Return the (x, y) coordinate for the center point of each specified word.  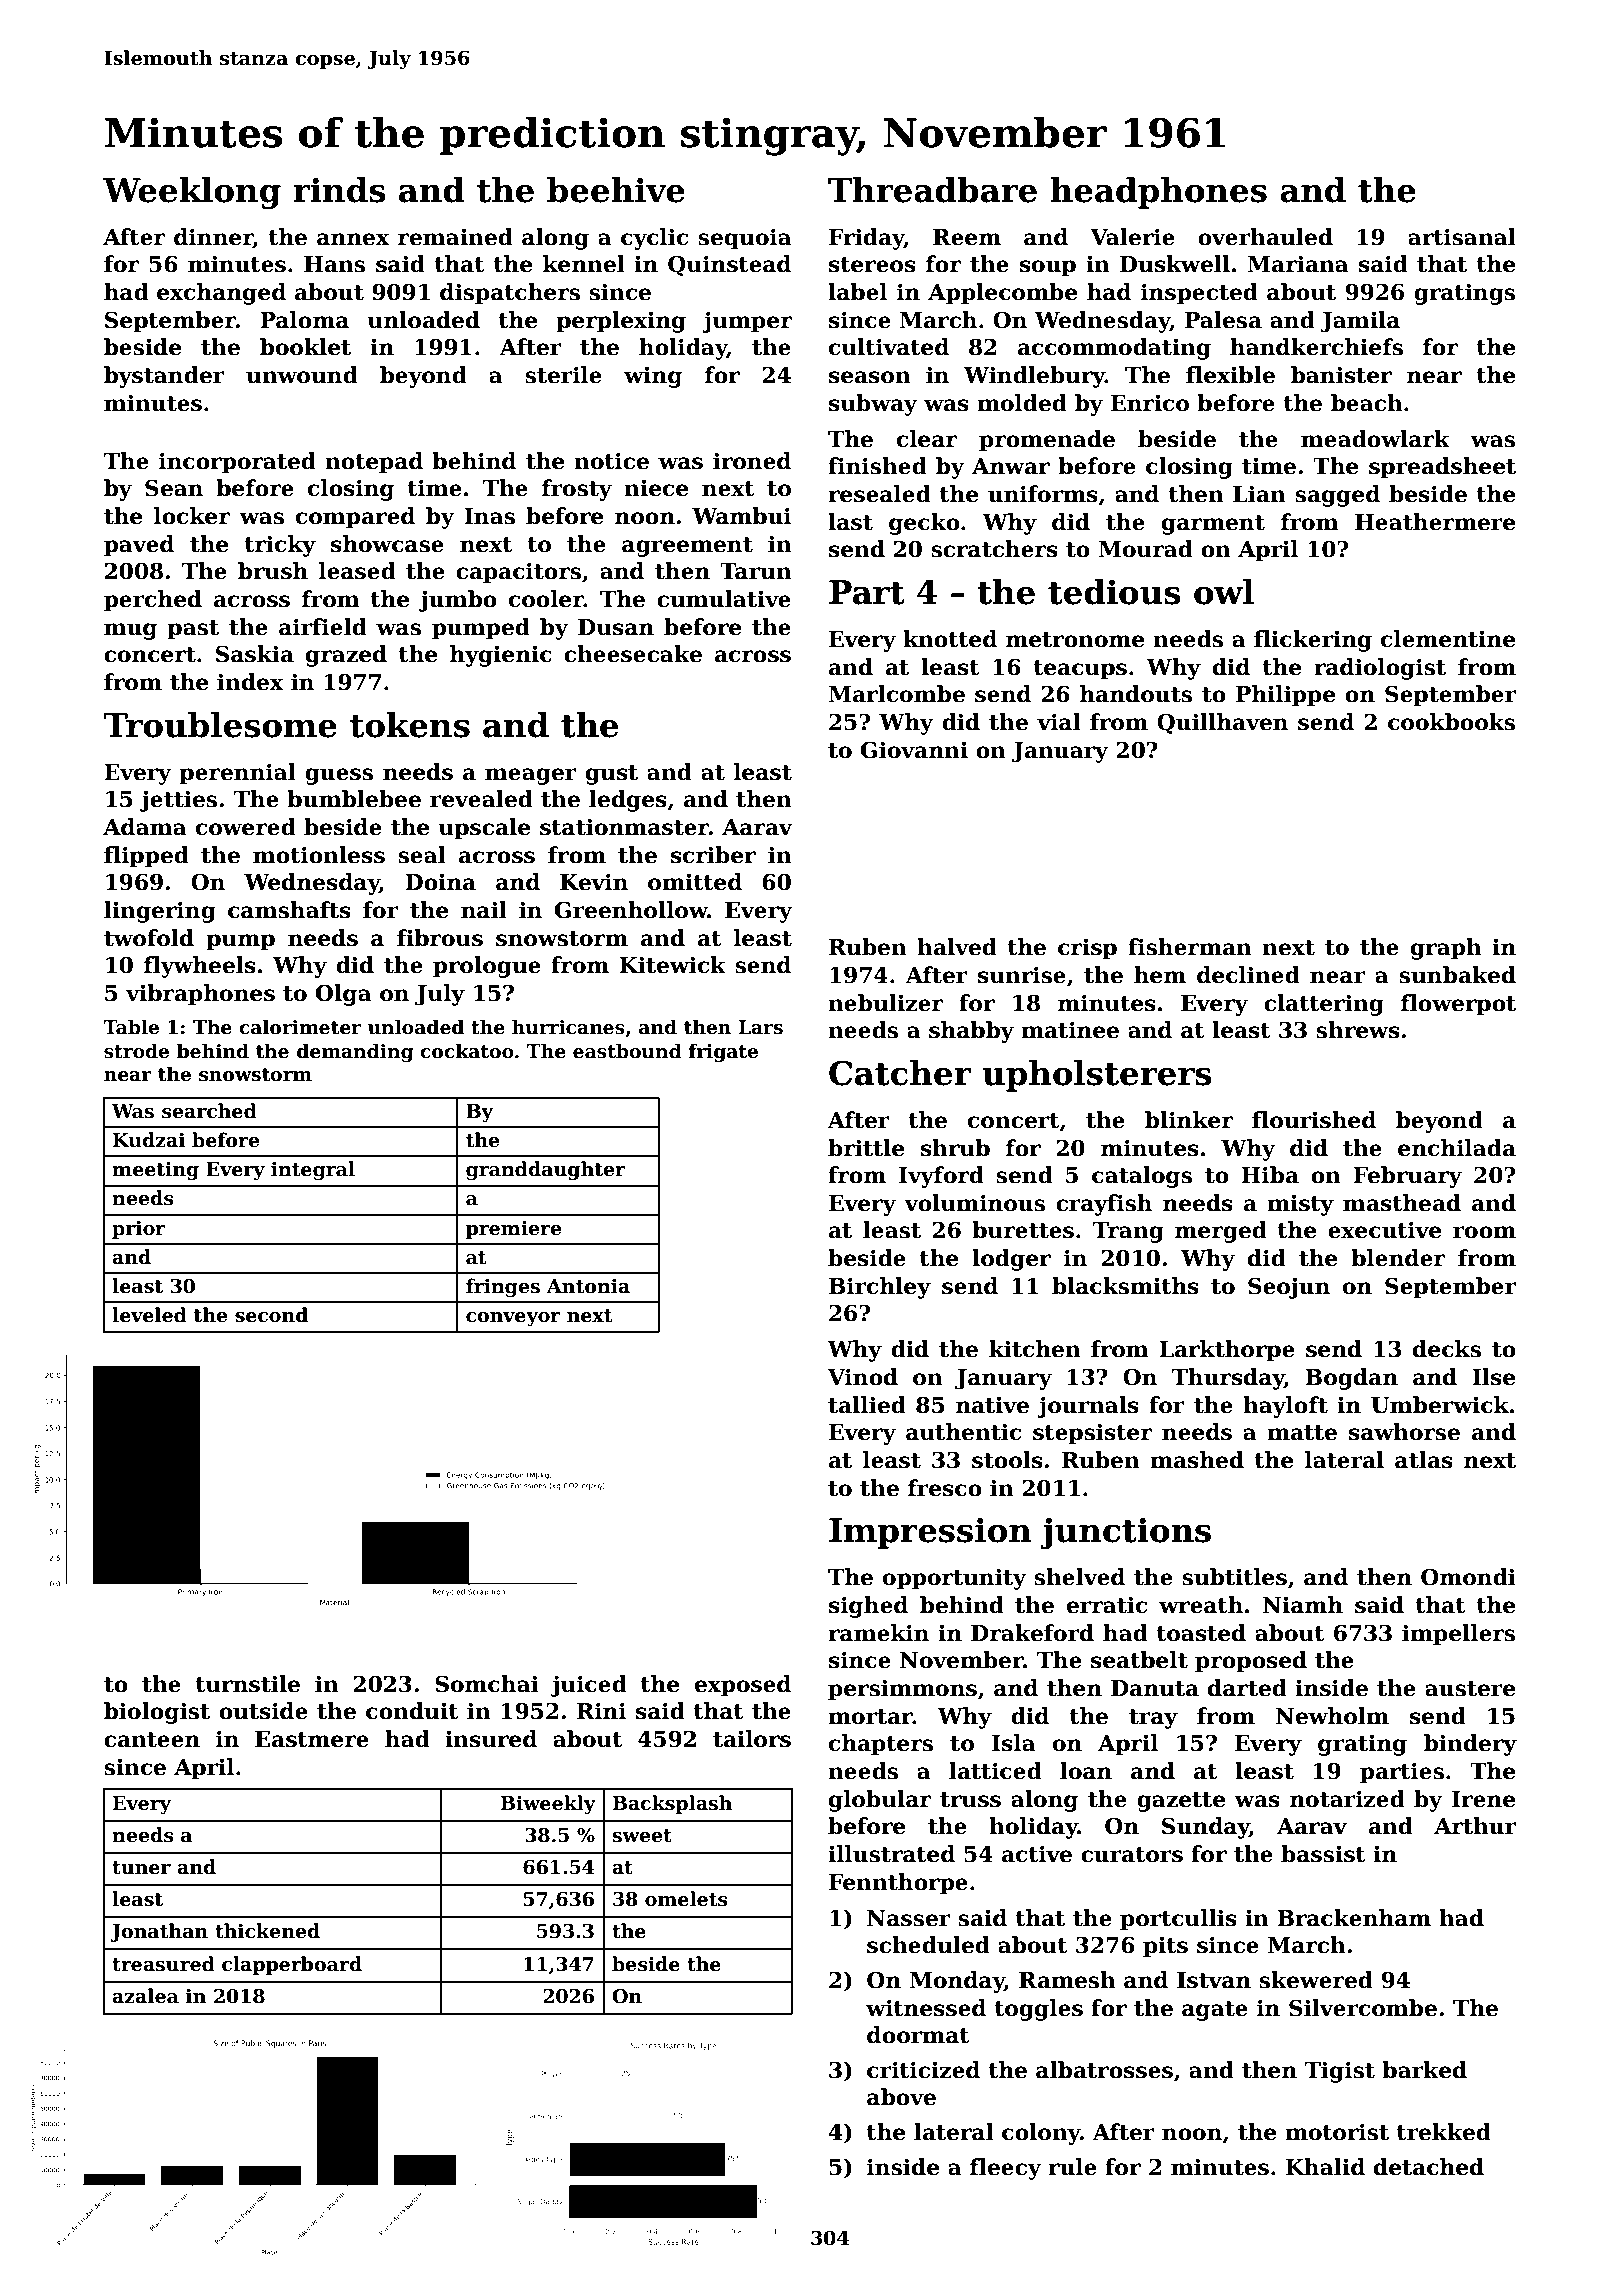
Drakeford (1032, 1633)
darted (1247, 1688)
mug (130, 631)
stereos (872, 265)
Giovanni (914, 750)
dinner (213, 238)
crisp (1087, 949)
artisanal (1462, 237)
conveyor (513, 1319)
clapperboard (292, 1965)
